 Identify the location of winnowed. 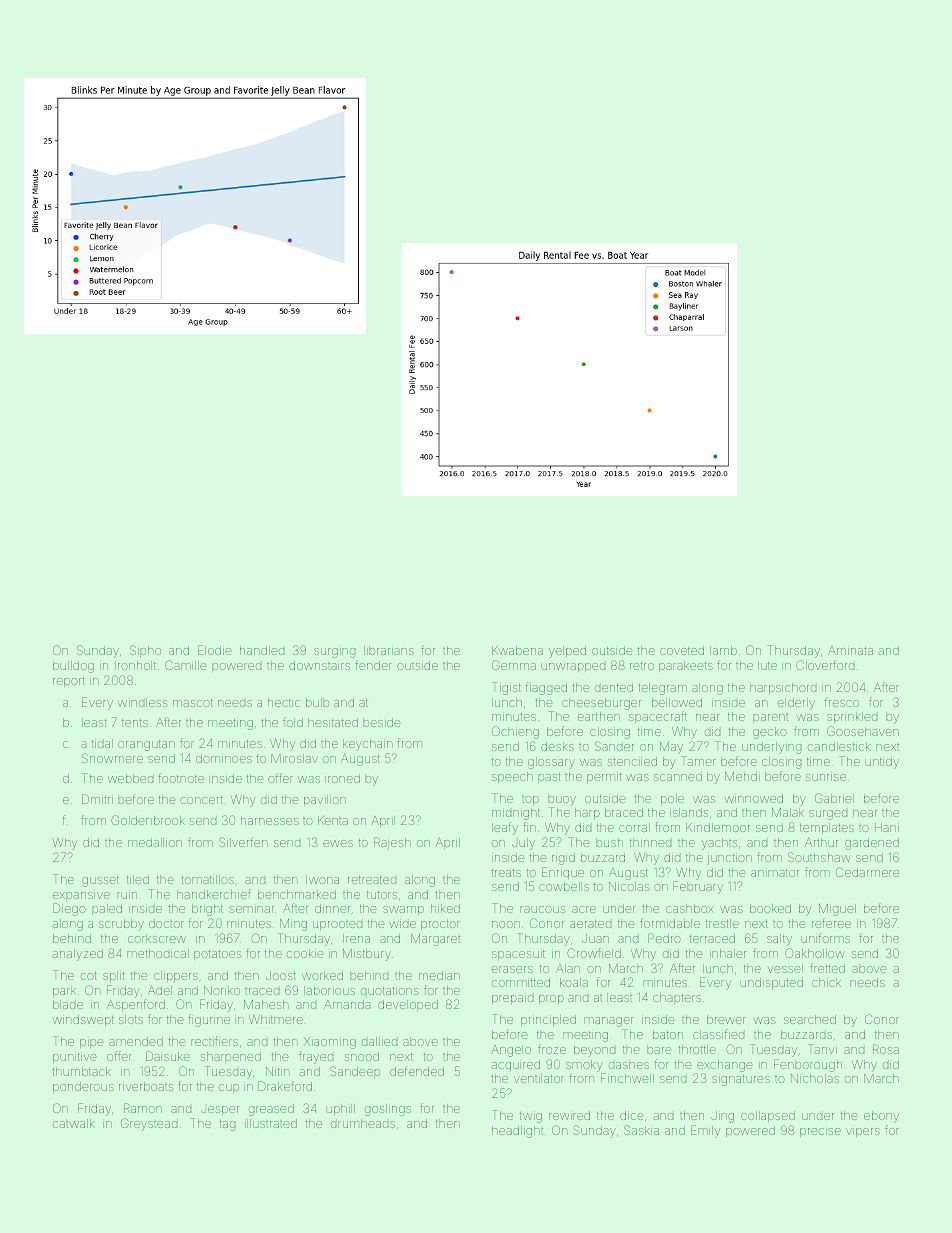
(753, 798).
